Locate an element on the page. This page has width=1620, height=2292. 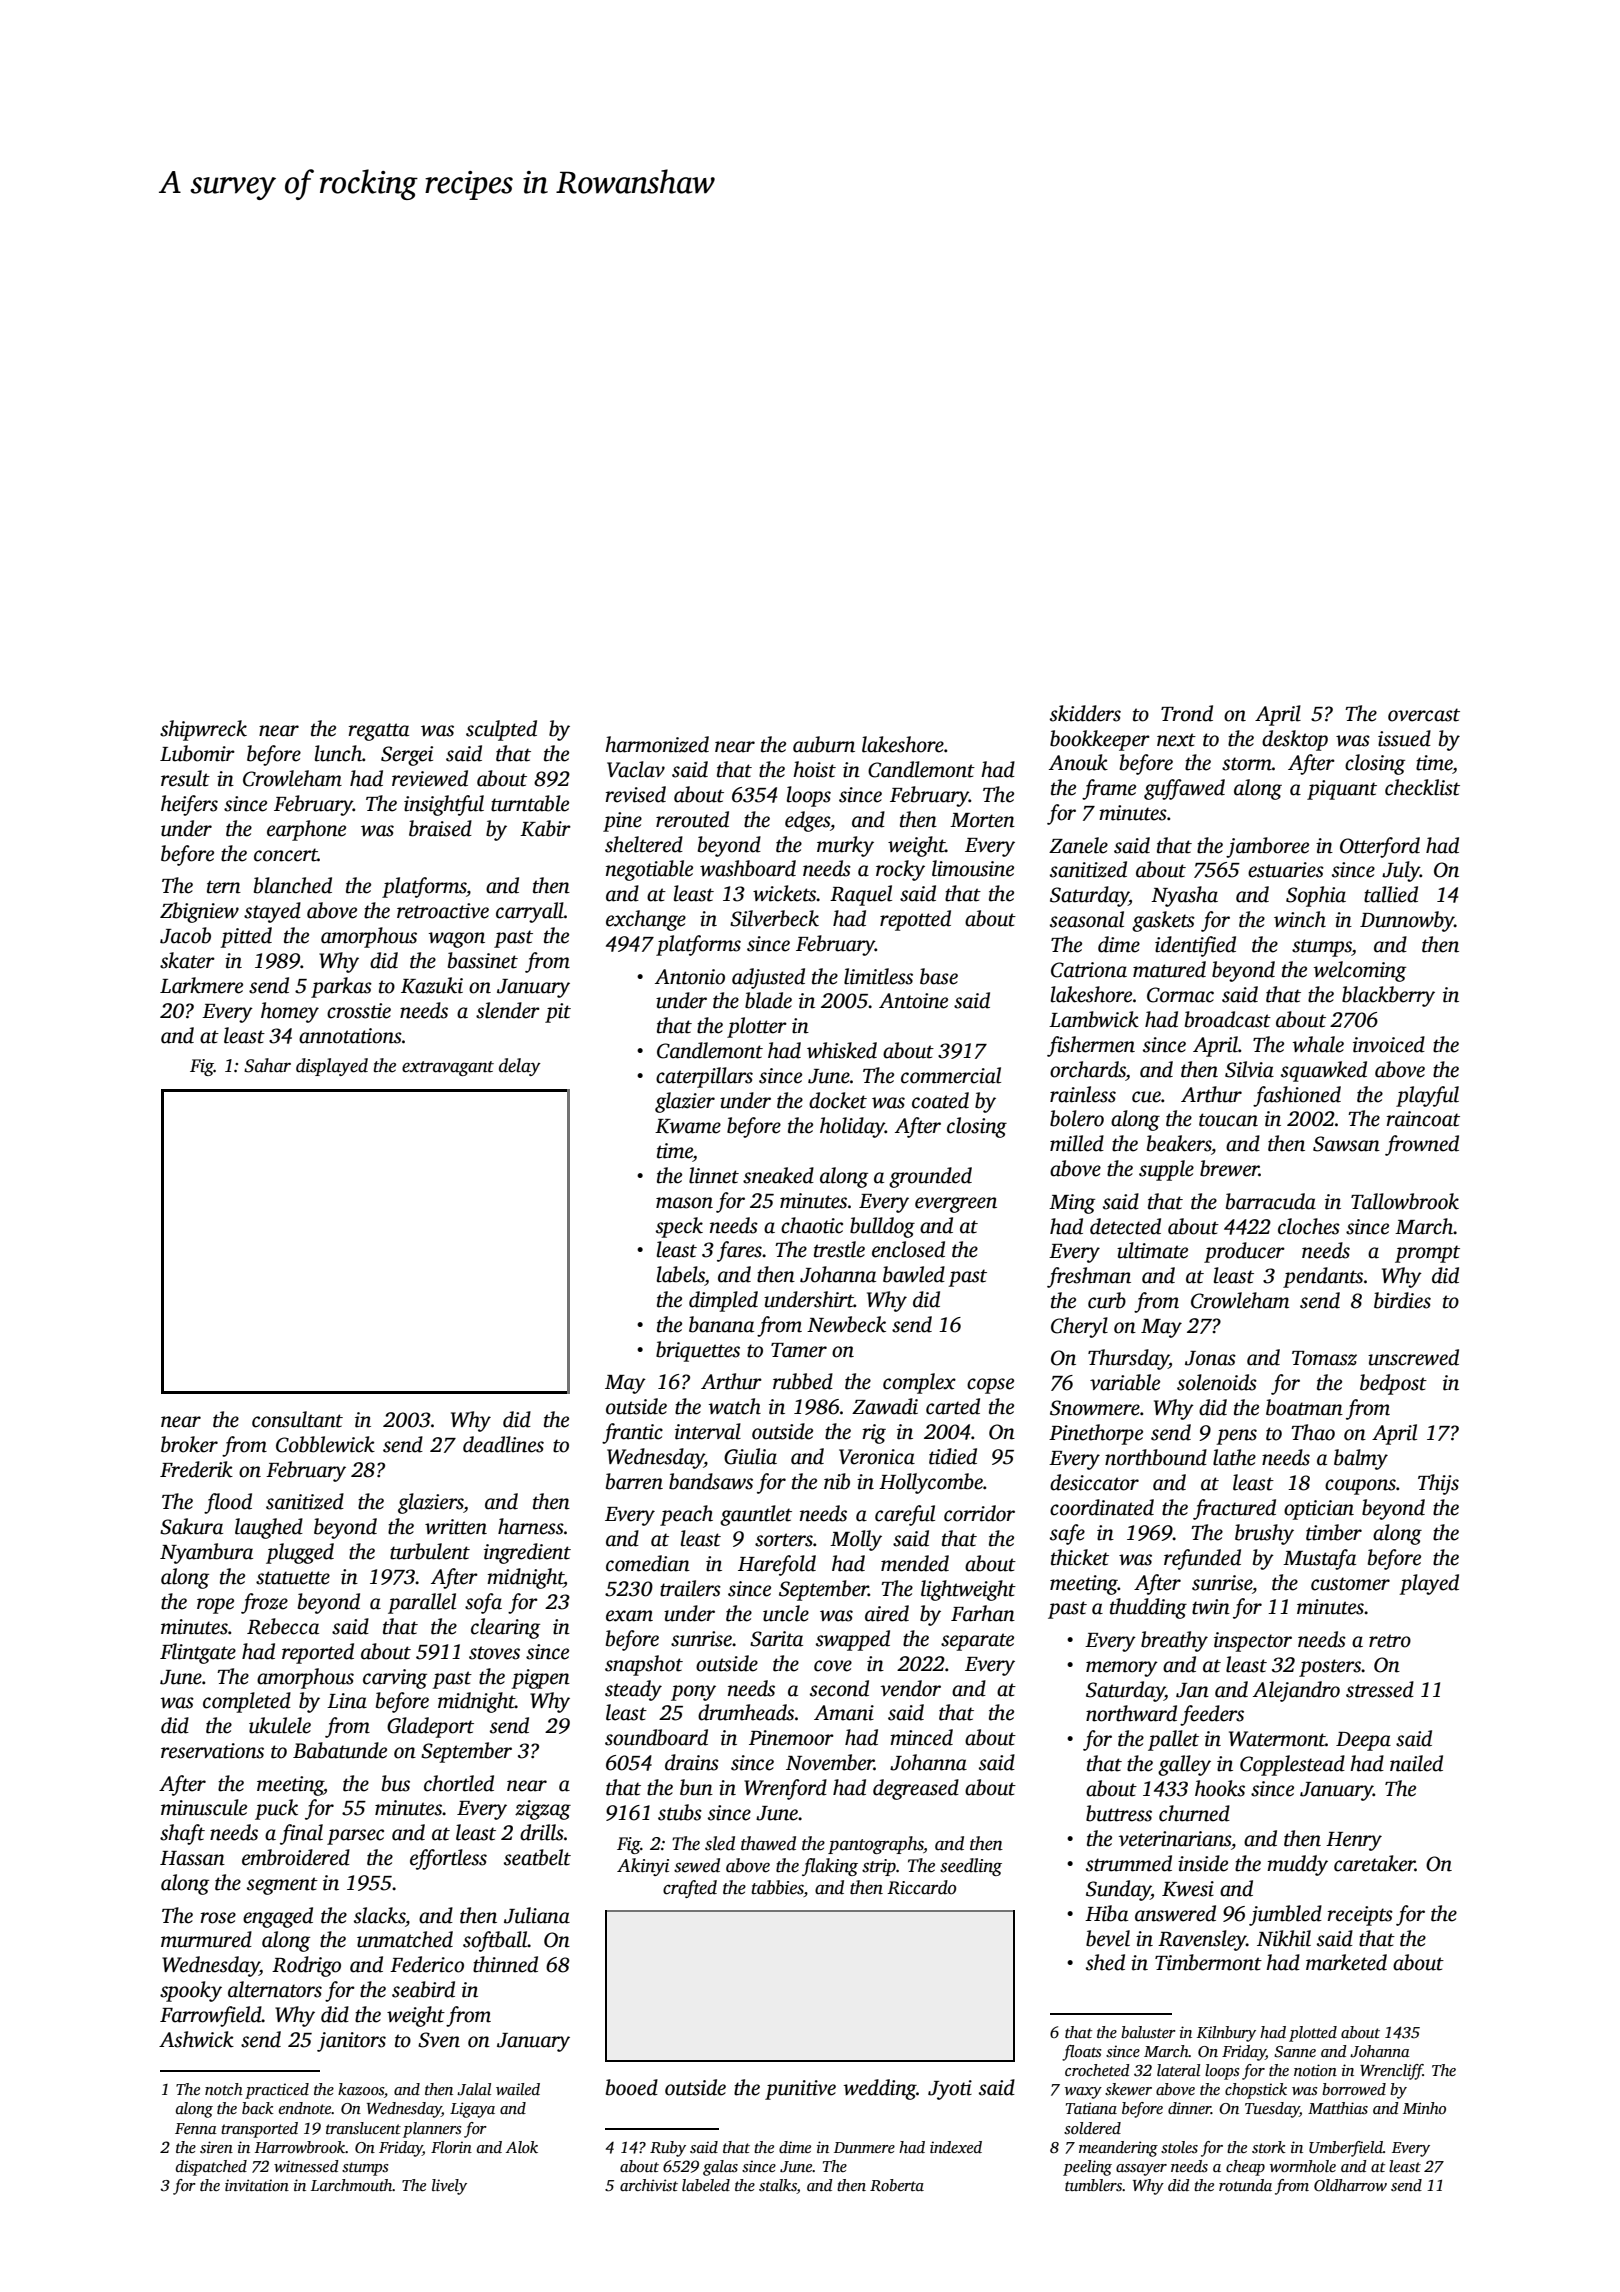
wagon is located at coordinates (456, 940).
